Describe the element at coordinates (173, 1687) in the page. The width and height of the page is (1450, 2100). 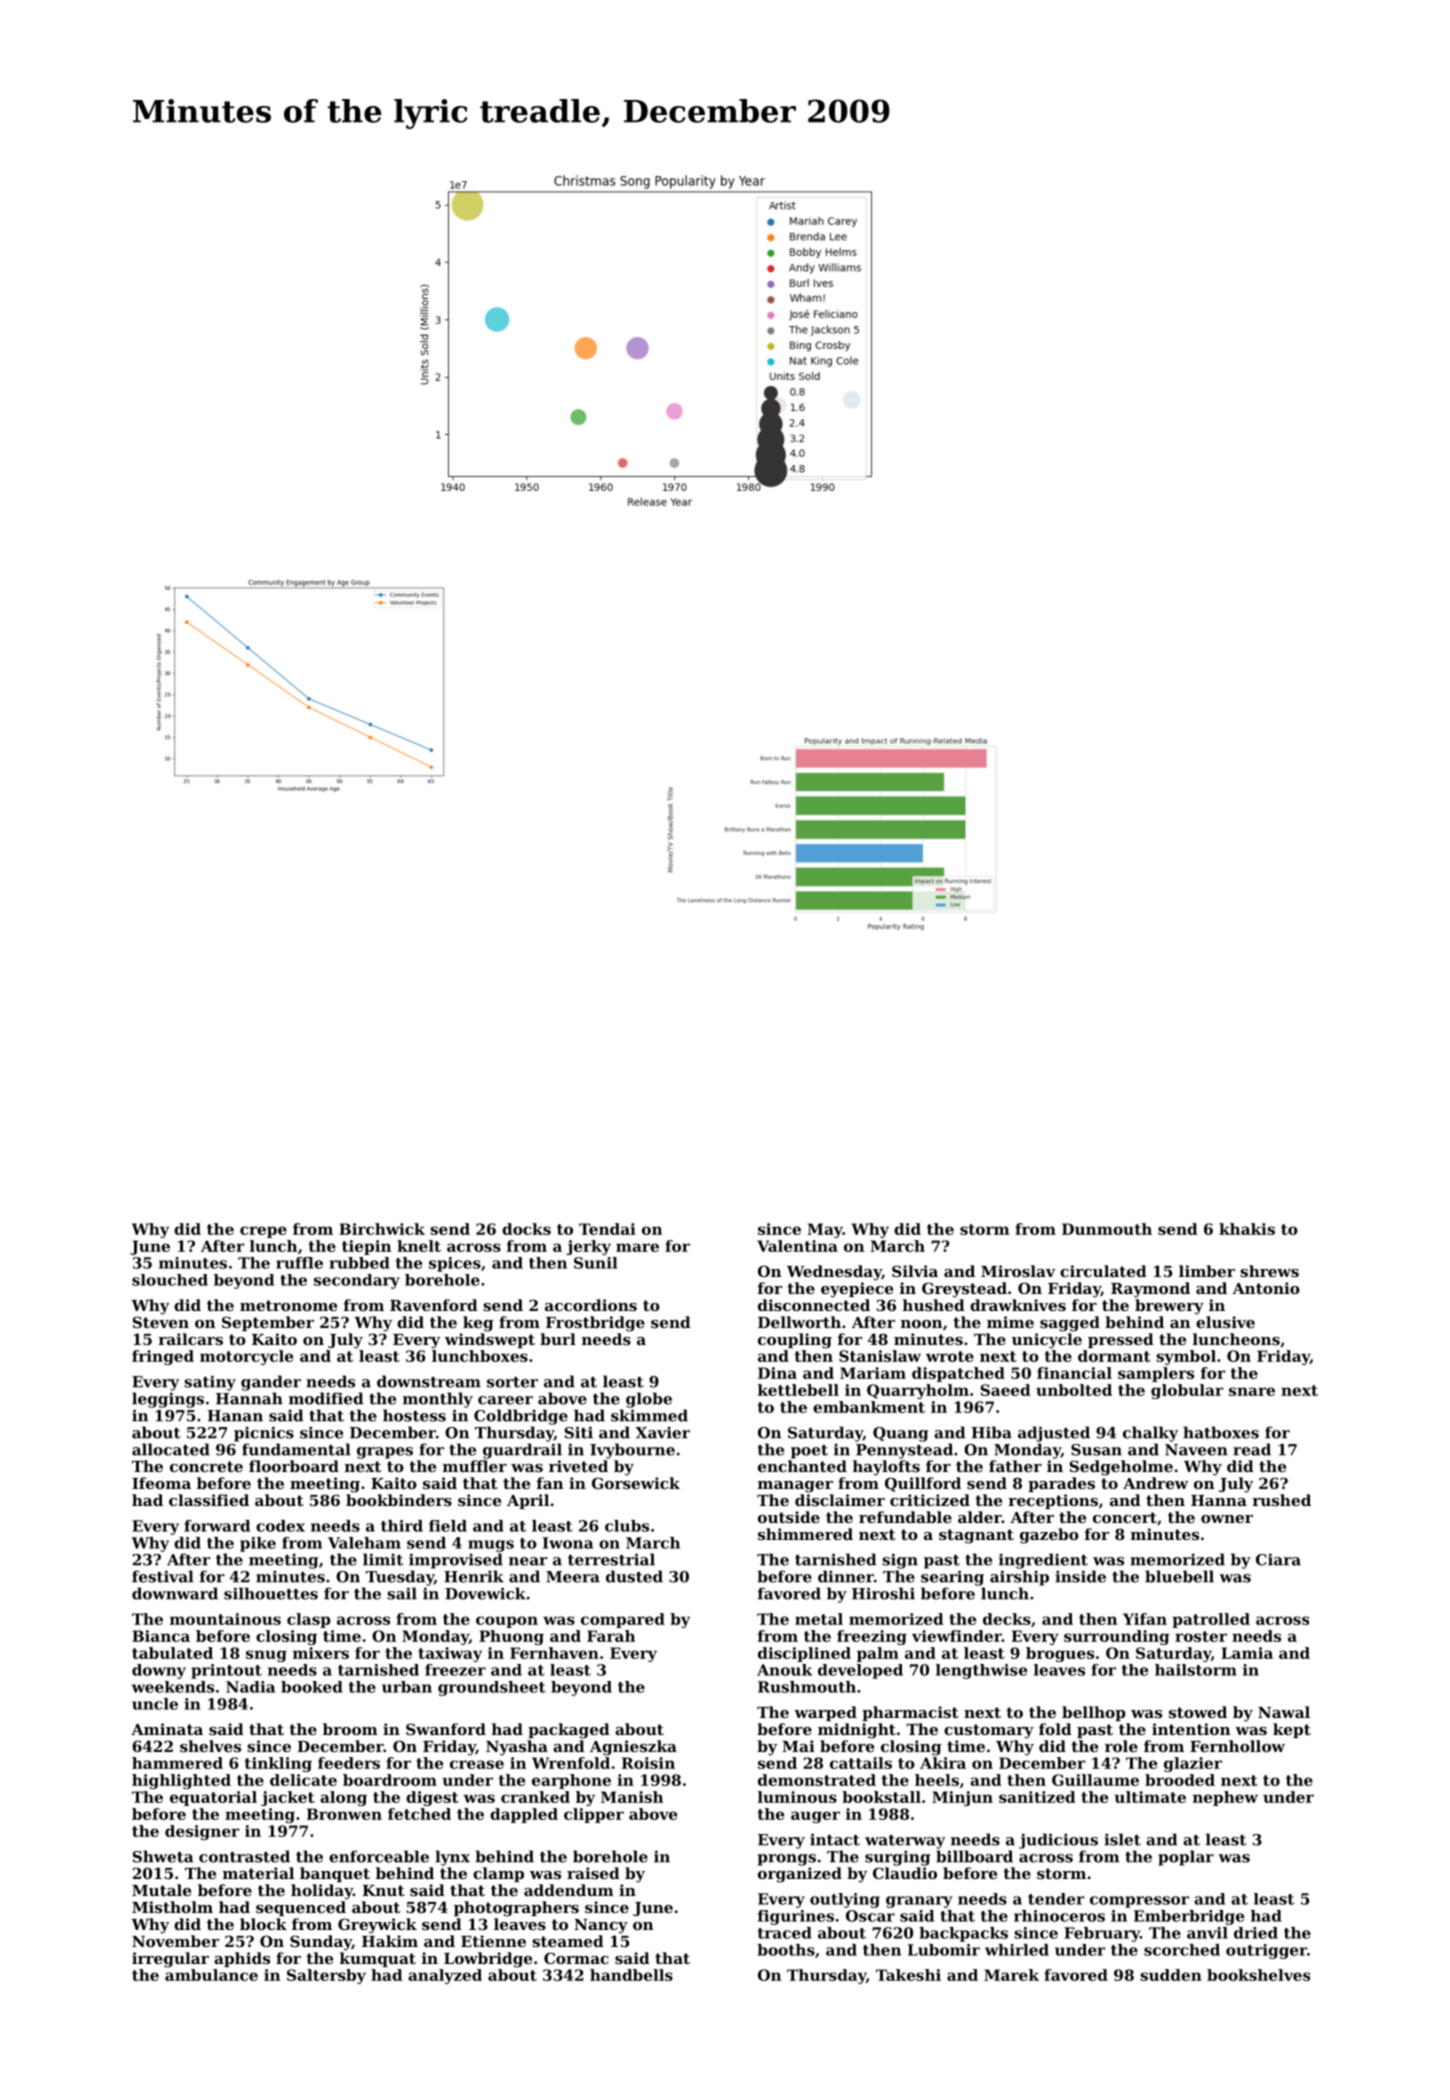
I see `weekends` at that location.
